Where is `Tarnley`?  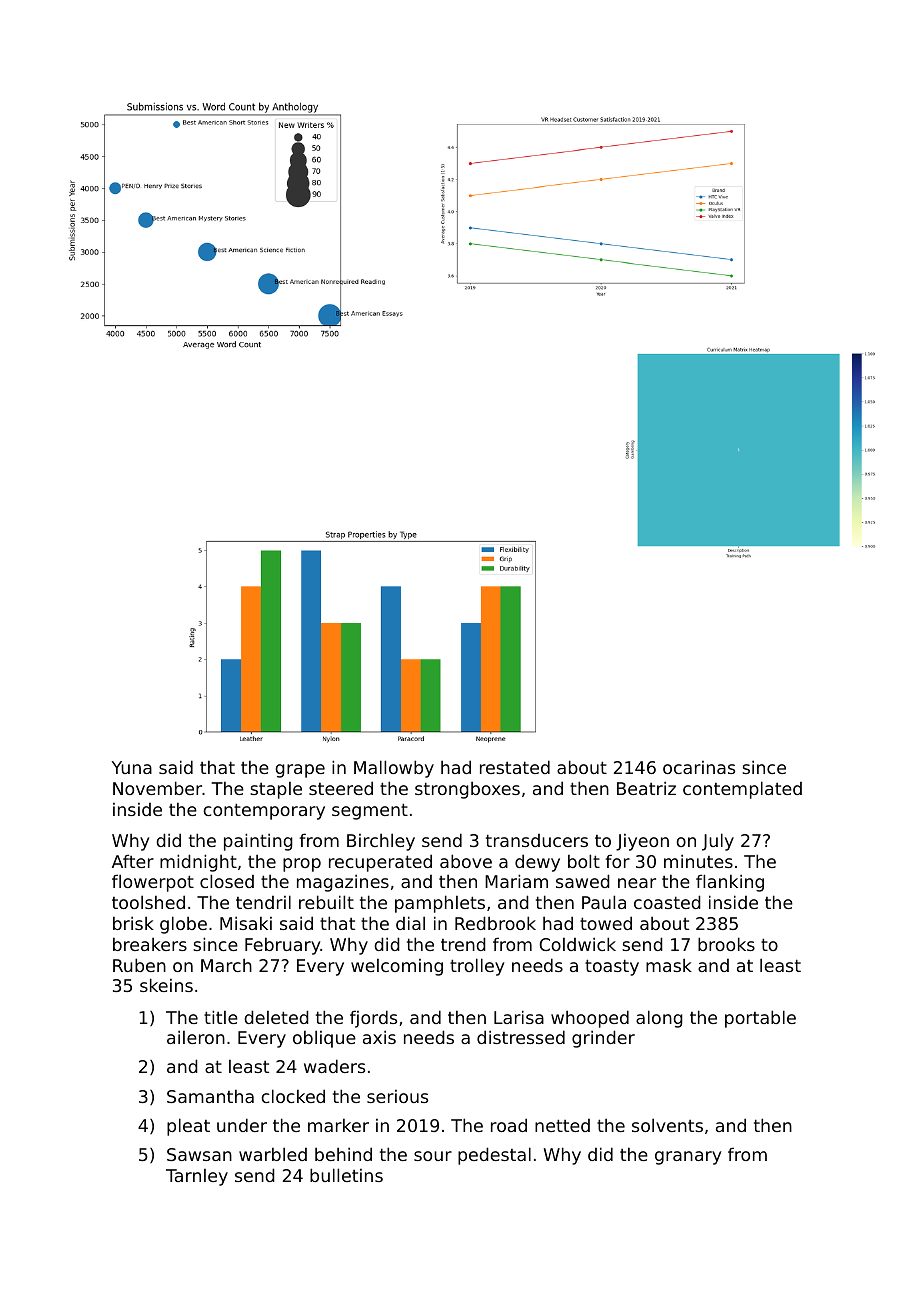 Tarnley is located at coordinates (197, 1177).
